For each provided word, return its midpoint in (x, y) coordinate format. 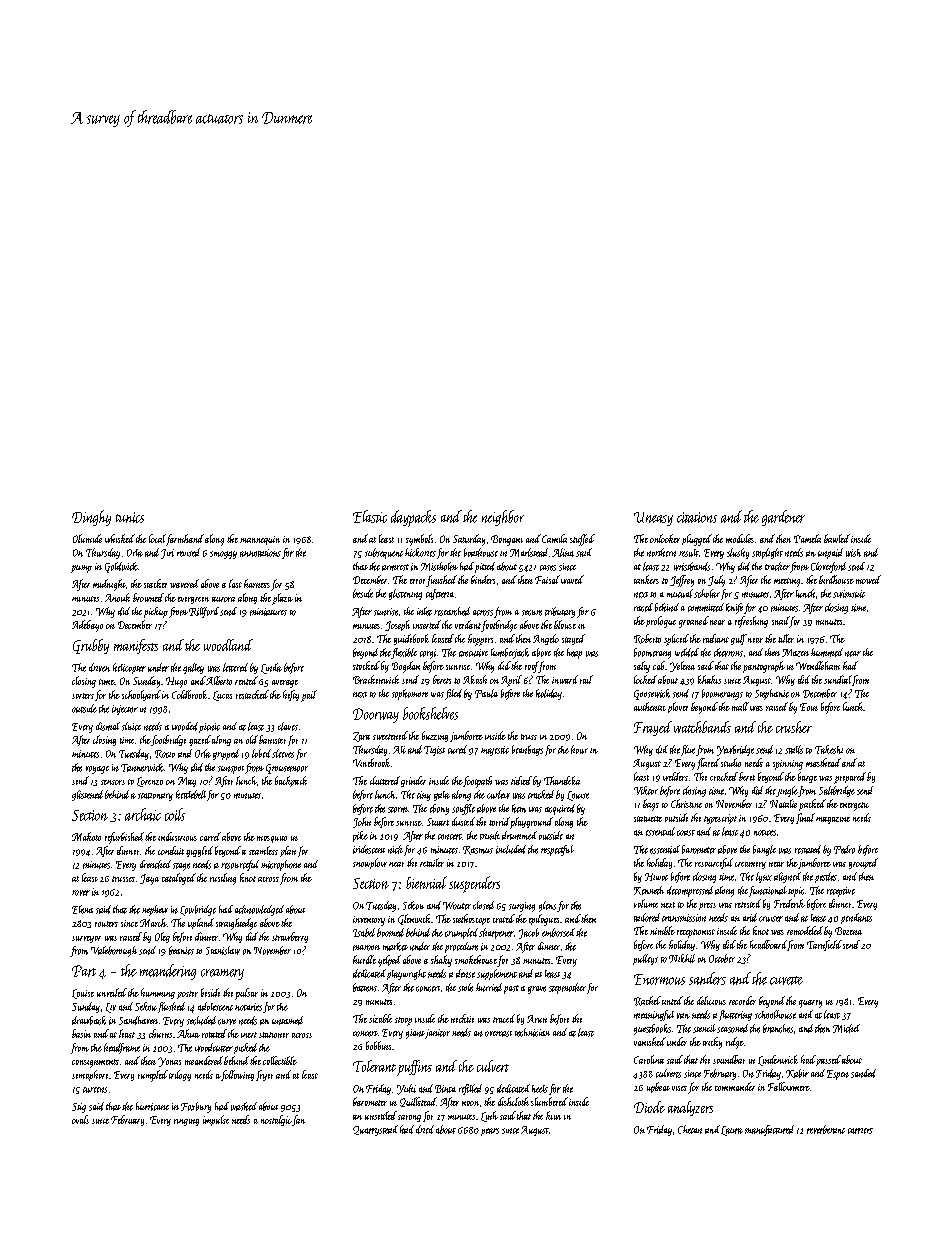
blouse (565, 624)
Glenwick (414, 919)
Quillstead (418, 1102)
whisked (120, 538)
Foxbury (196, 1107)
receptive (841, 892)
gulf (739, 639)
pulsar (246, 994)
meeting (787, 582)
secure (532, 613)
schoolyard (141, 695)
